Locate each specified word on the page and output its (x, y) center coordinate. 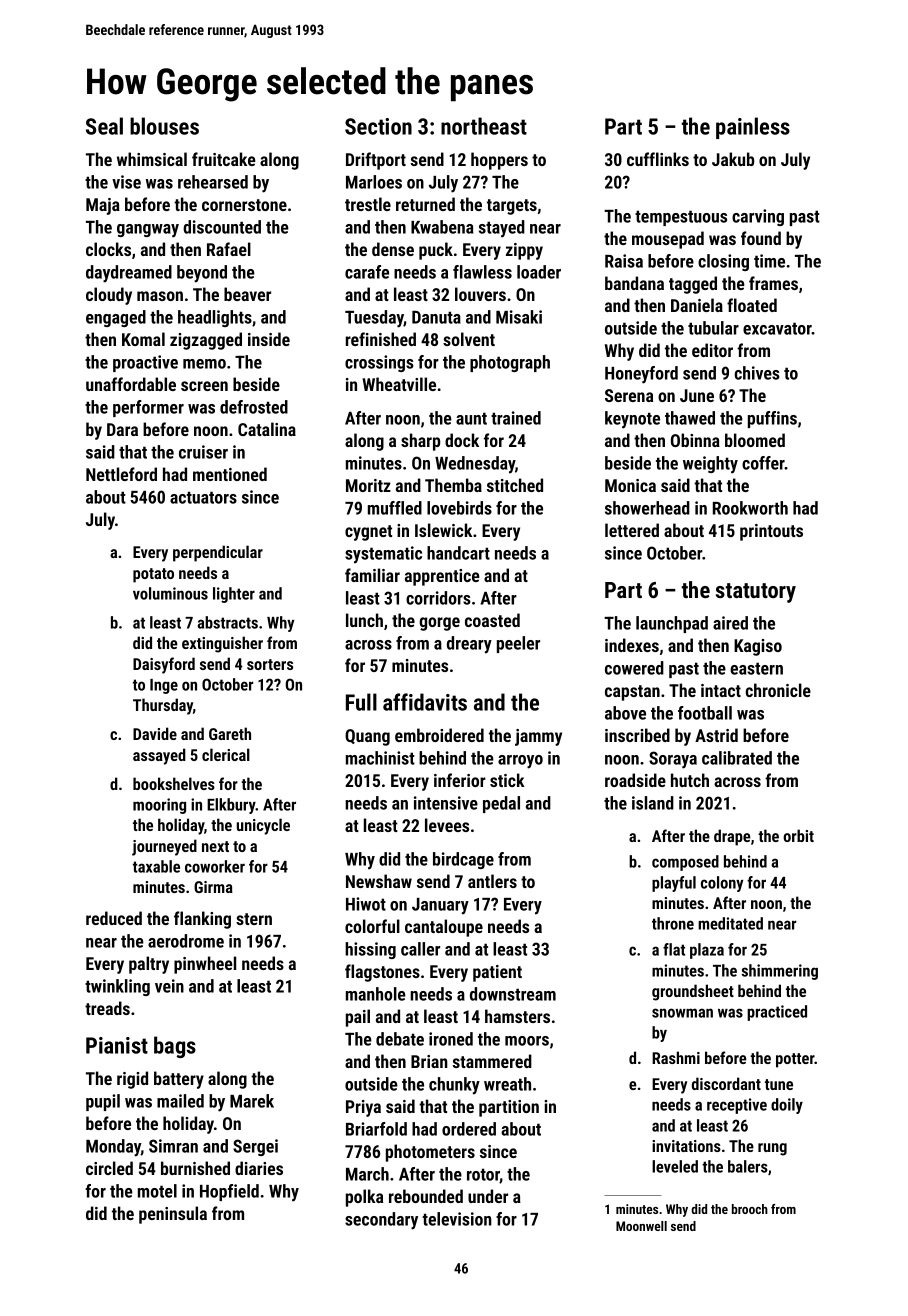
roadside (635, 780)
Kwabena (442, 227)
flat (674, 949)
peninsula (173, 1215)
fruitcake (224, 159)
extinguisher (222, 644)
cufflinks (658, 159)
